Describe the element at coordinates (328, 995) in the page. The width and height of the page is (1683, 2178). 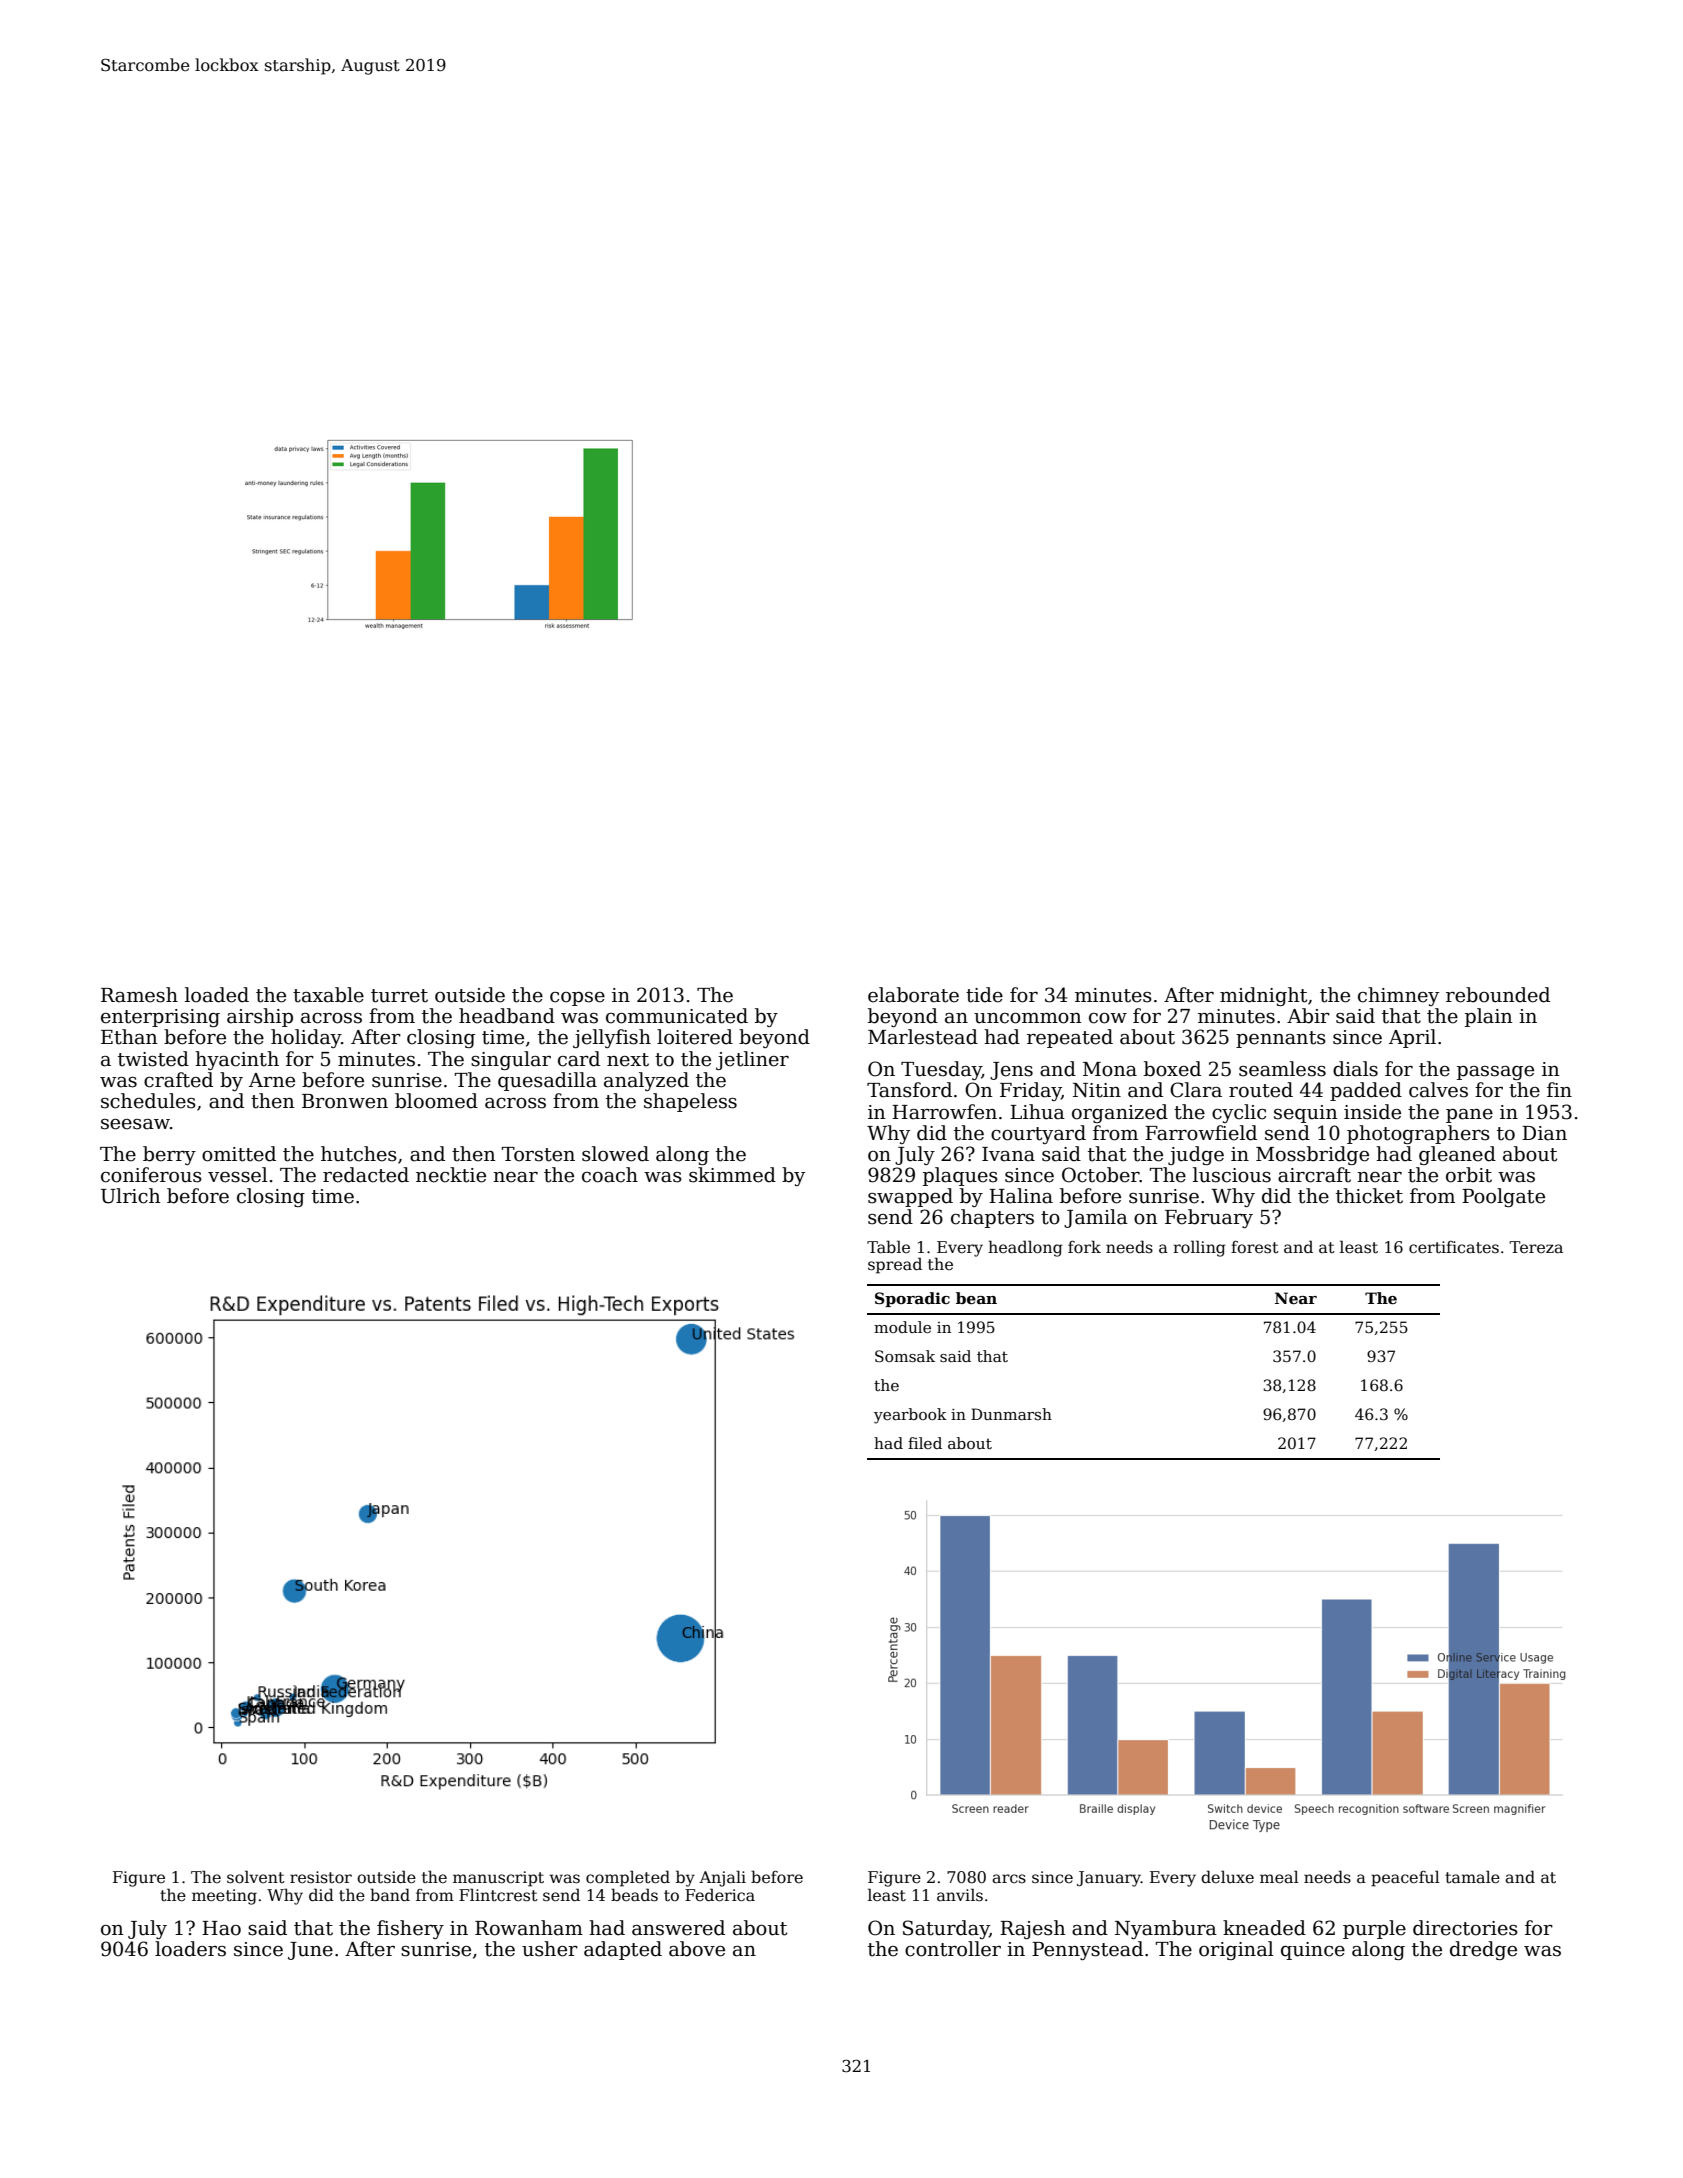
I see `taxable` at that location.
